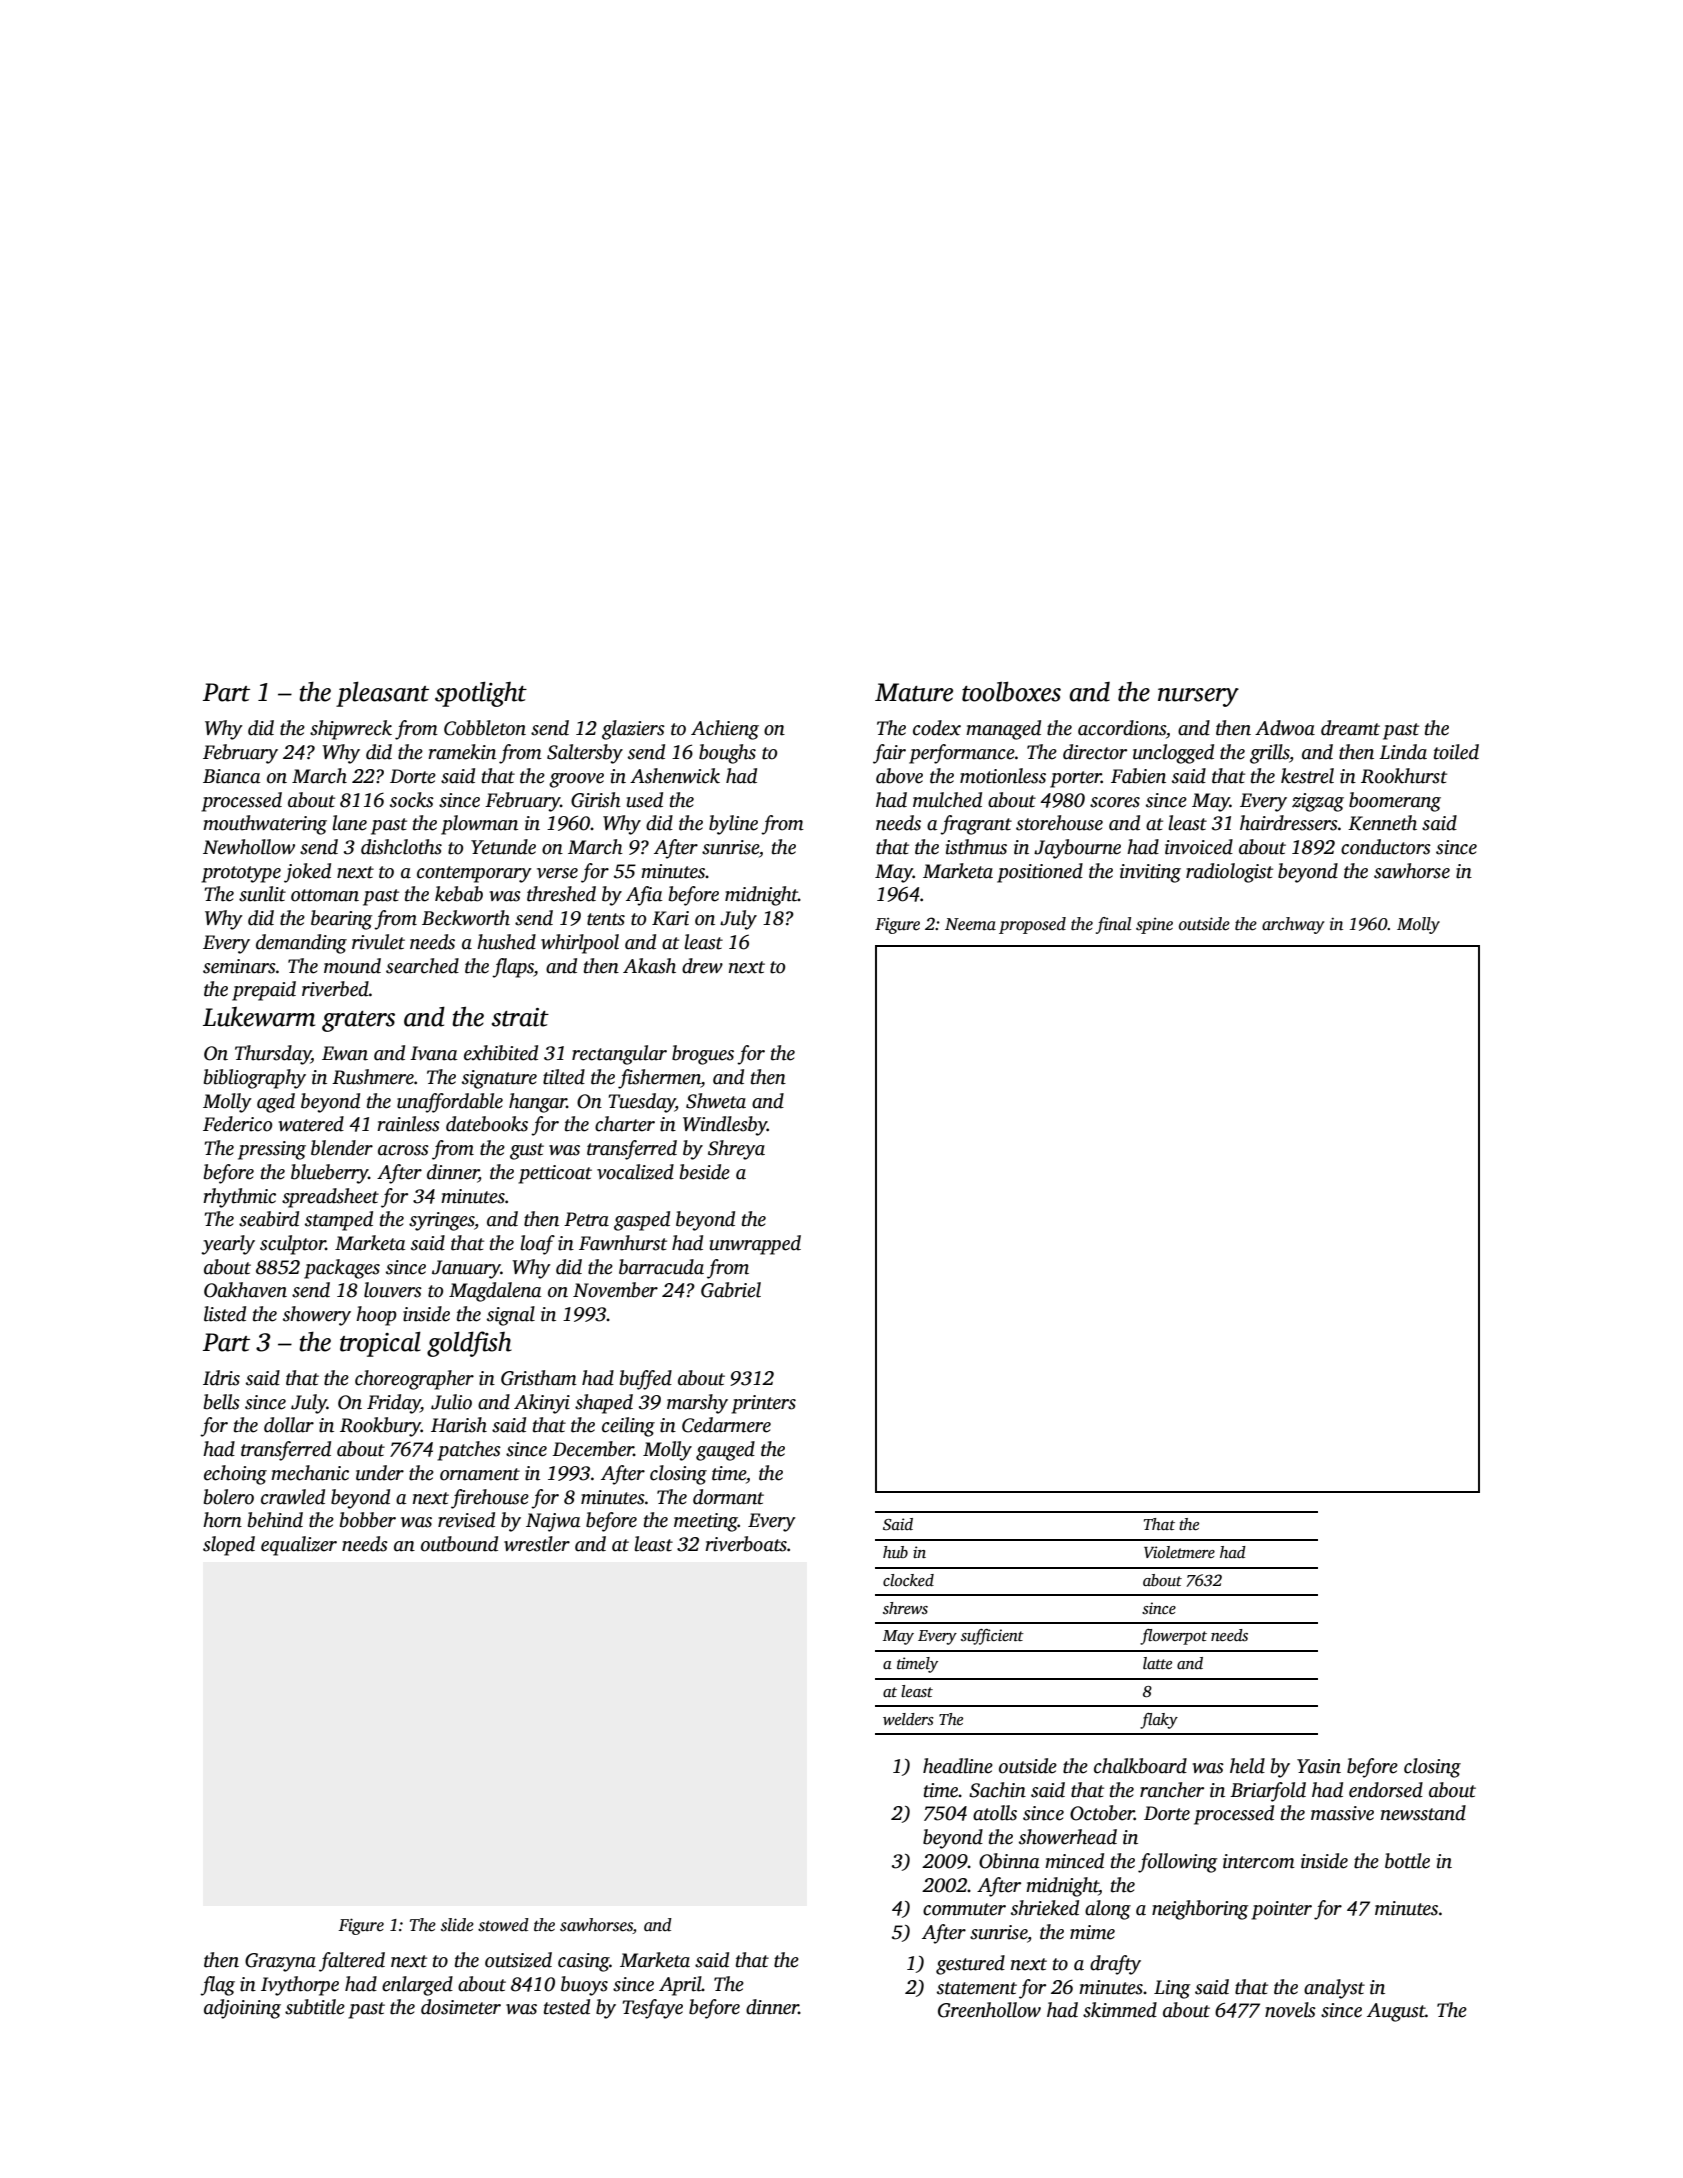 Image resolution: width=1683 pixels, height=2178 pixels. Describe the element at coordinates (675, 776) in the image. I see `Ashenwick` at that location.
